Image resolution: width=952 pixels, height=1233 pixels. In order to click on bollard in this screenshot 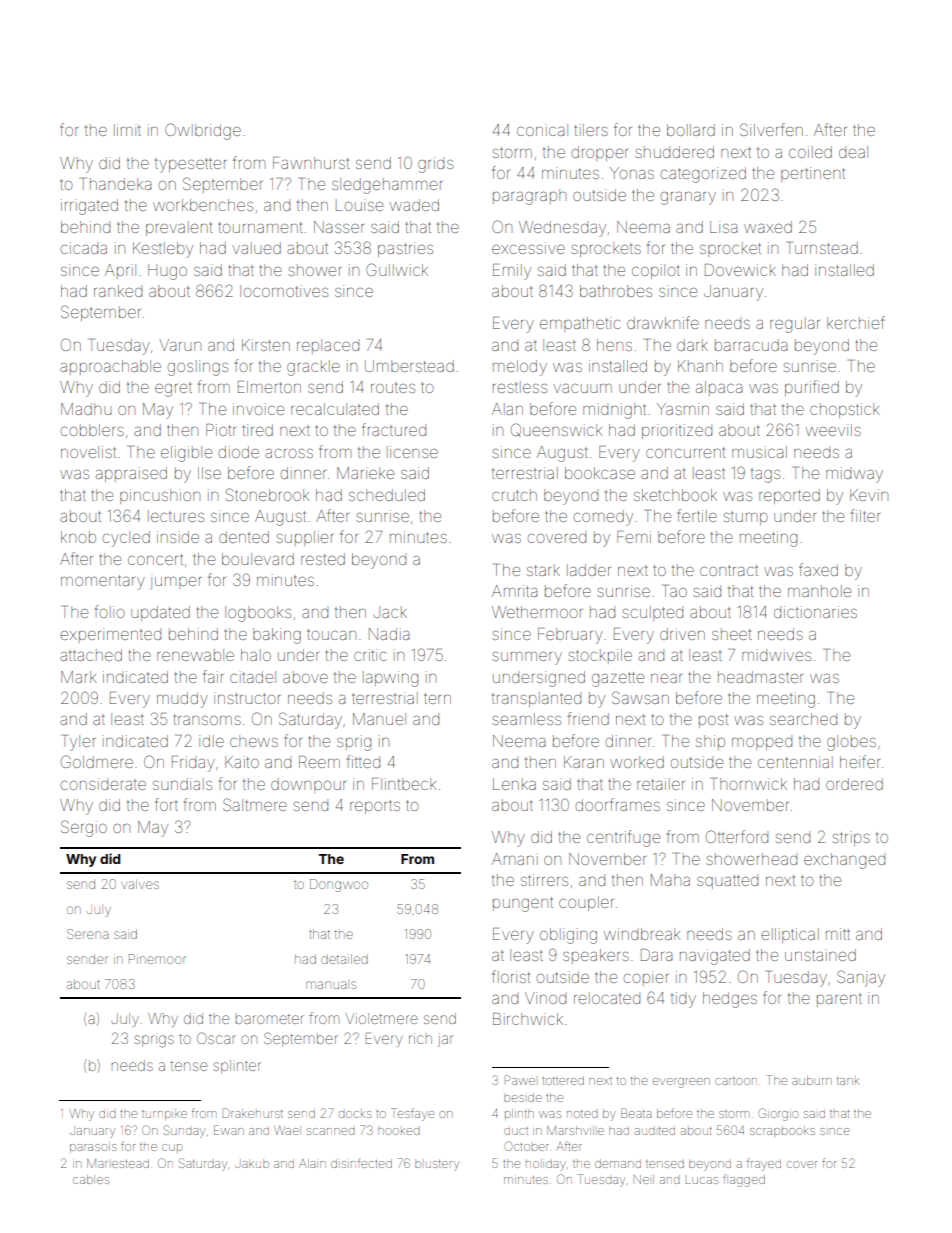, I will do `click(691, 130)`.
